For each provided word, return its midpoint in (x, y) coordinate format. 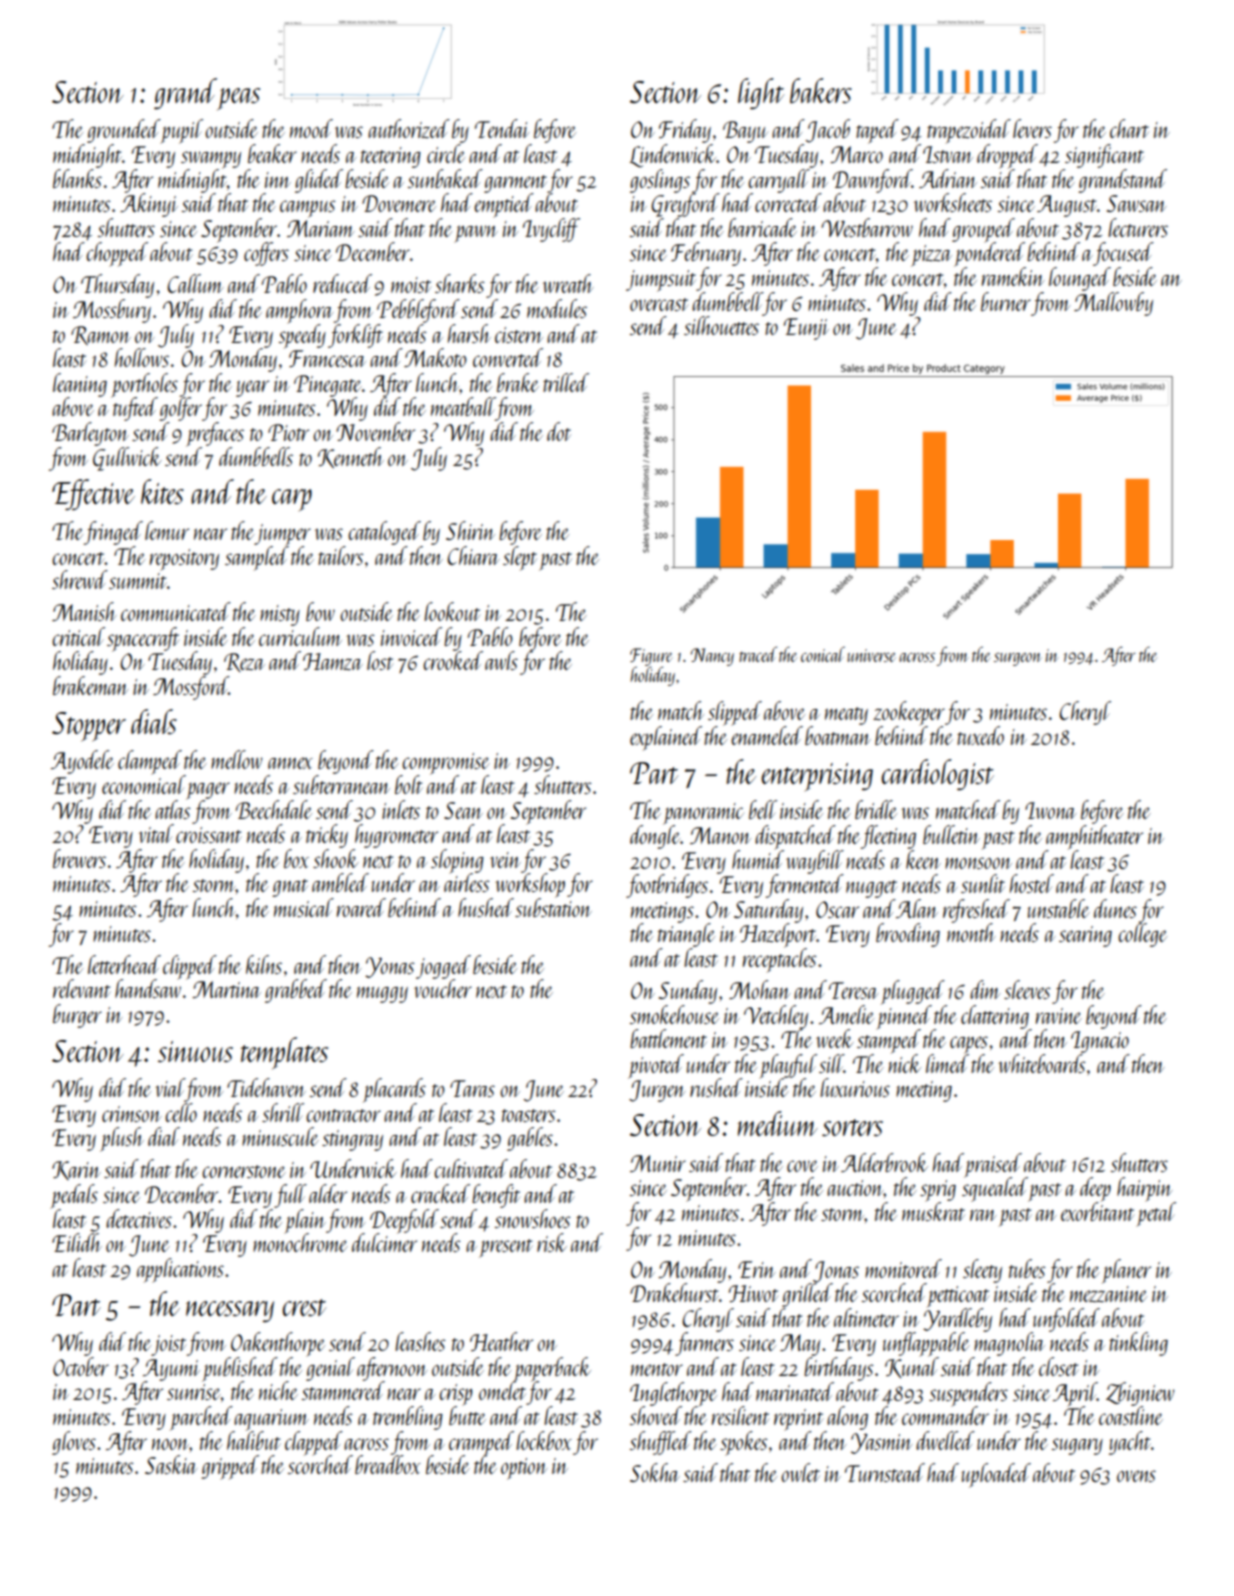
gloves (74, 1443)
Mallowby (1113, 304)
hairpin (1144, 1189)
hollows (142, 357)
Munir (658, 1163)
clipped (190, 967)
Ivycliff (551, 230)
